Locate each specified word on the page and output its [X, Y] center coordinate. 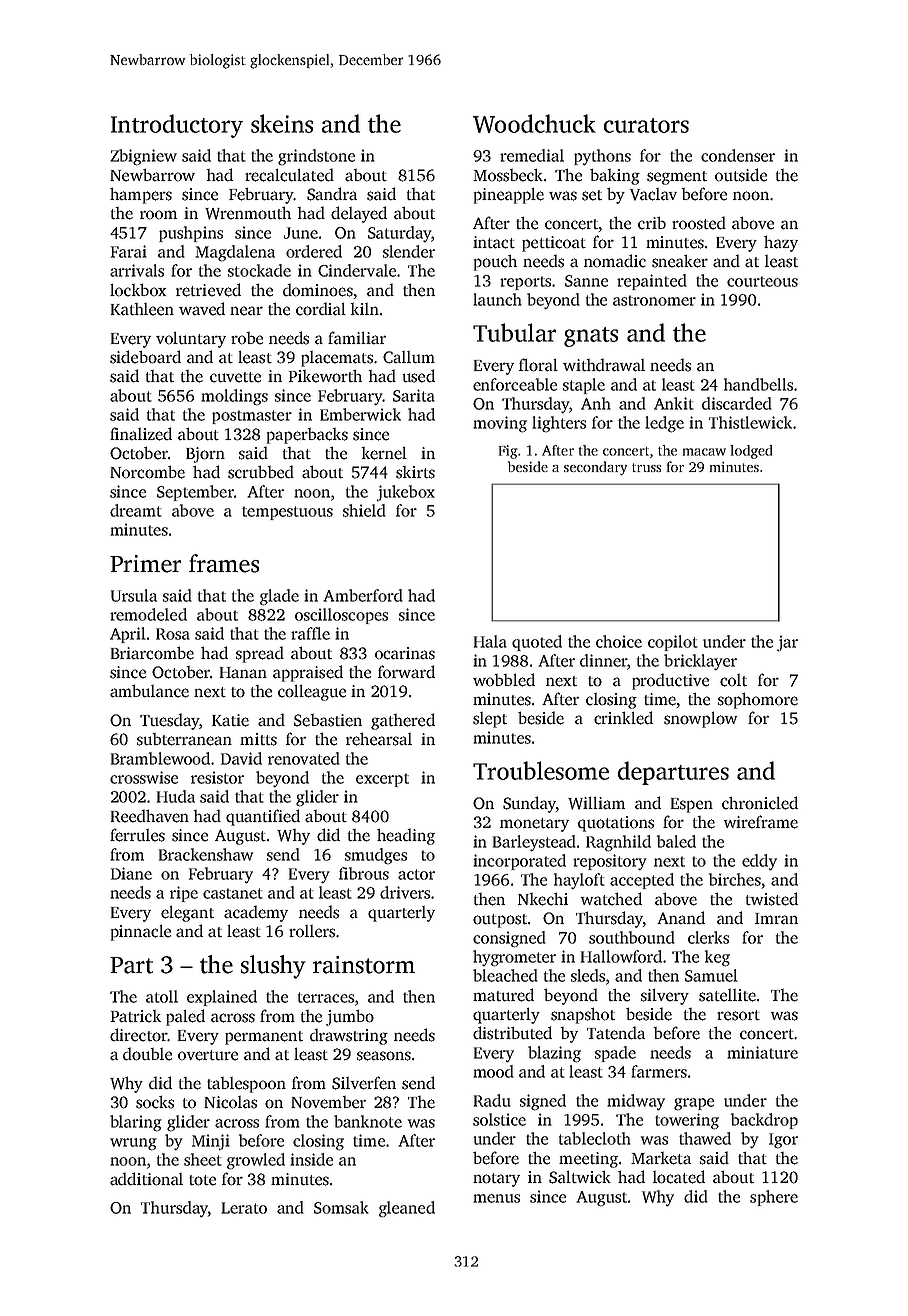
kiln [364, 309]
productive [670, 681]
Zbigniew [143, 157]
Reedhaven [150, 816]
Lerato [244, 1208]
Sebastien [328, 720]
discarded [737, 403]
